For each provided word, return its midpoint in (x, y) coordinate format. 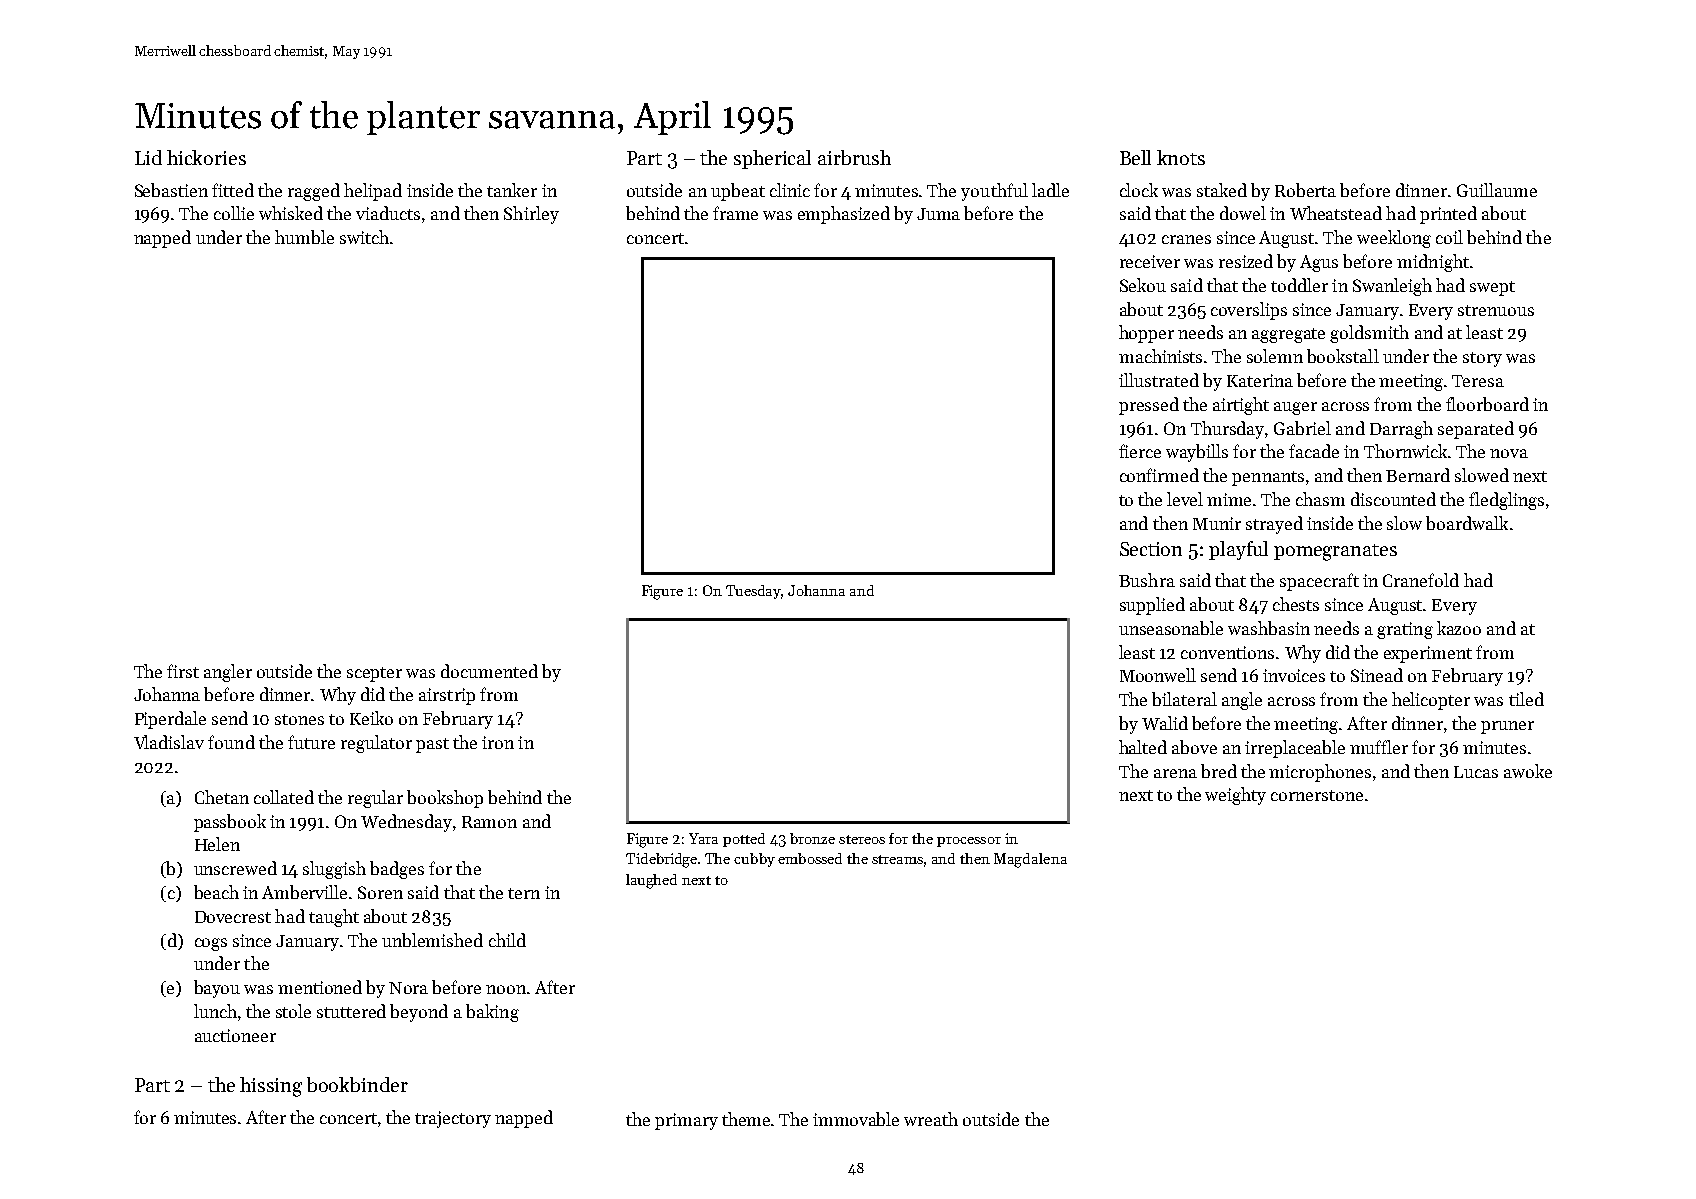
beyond (419, 1013)
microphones (1320, 773)
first (183, 671)
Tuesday (754, 592)
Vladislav (169, 742)
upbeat (738, 192)
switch (364, 237)
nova (1509, 453)
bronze (812, 838)
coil (1449, 237)
